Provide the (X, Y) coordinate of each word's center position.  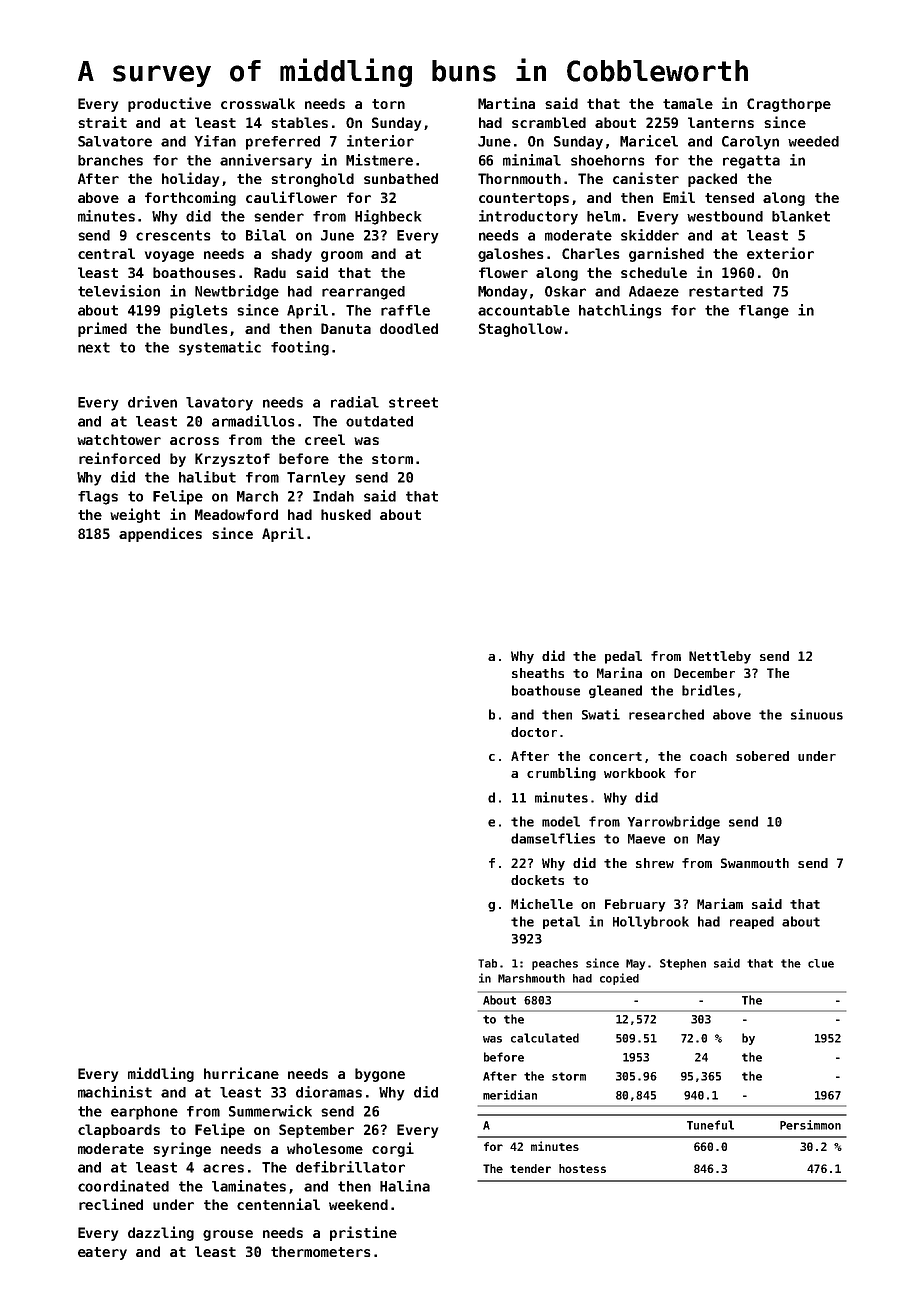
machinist (115, 1092)
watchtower (119, 439)
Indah (333, 496)
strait (102, 122)
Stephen (683, 964)
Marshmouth (531, 978)
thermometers (320, 1251)
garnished (666, 254)
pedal (623, 657)
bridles (708, 690)
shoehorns (607, 160)
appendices (160, 534)
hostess (582, 1168)
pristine (363, 1233)
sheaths (538, 673)
